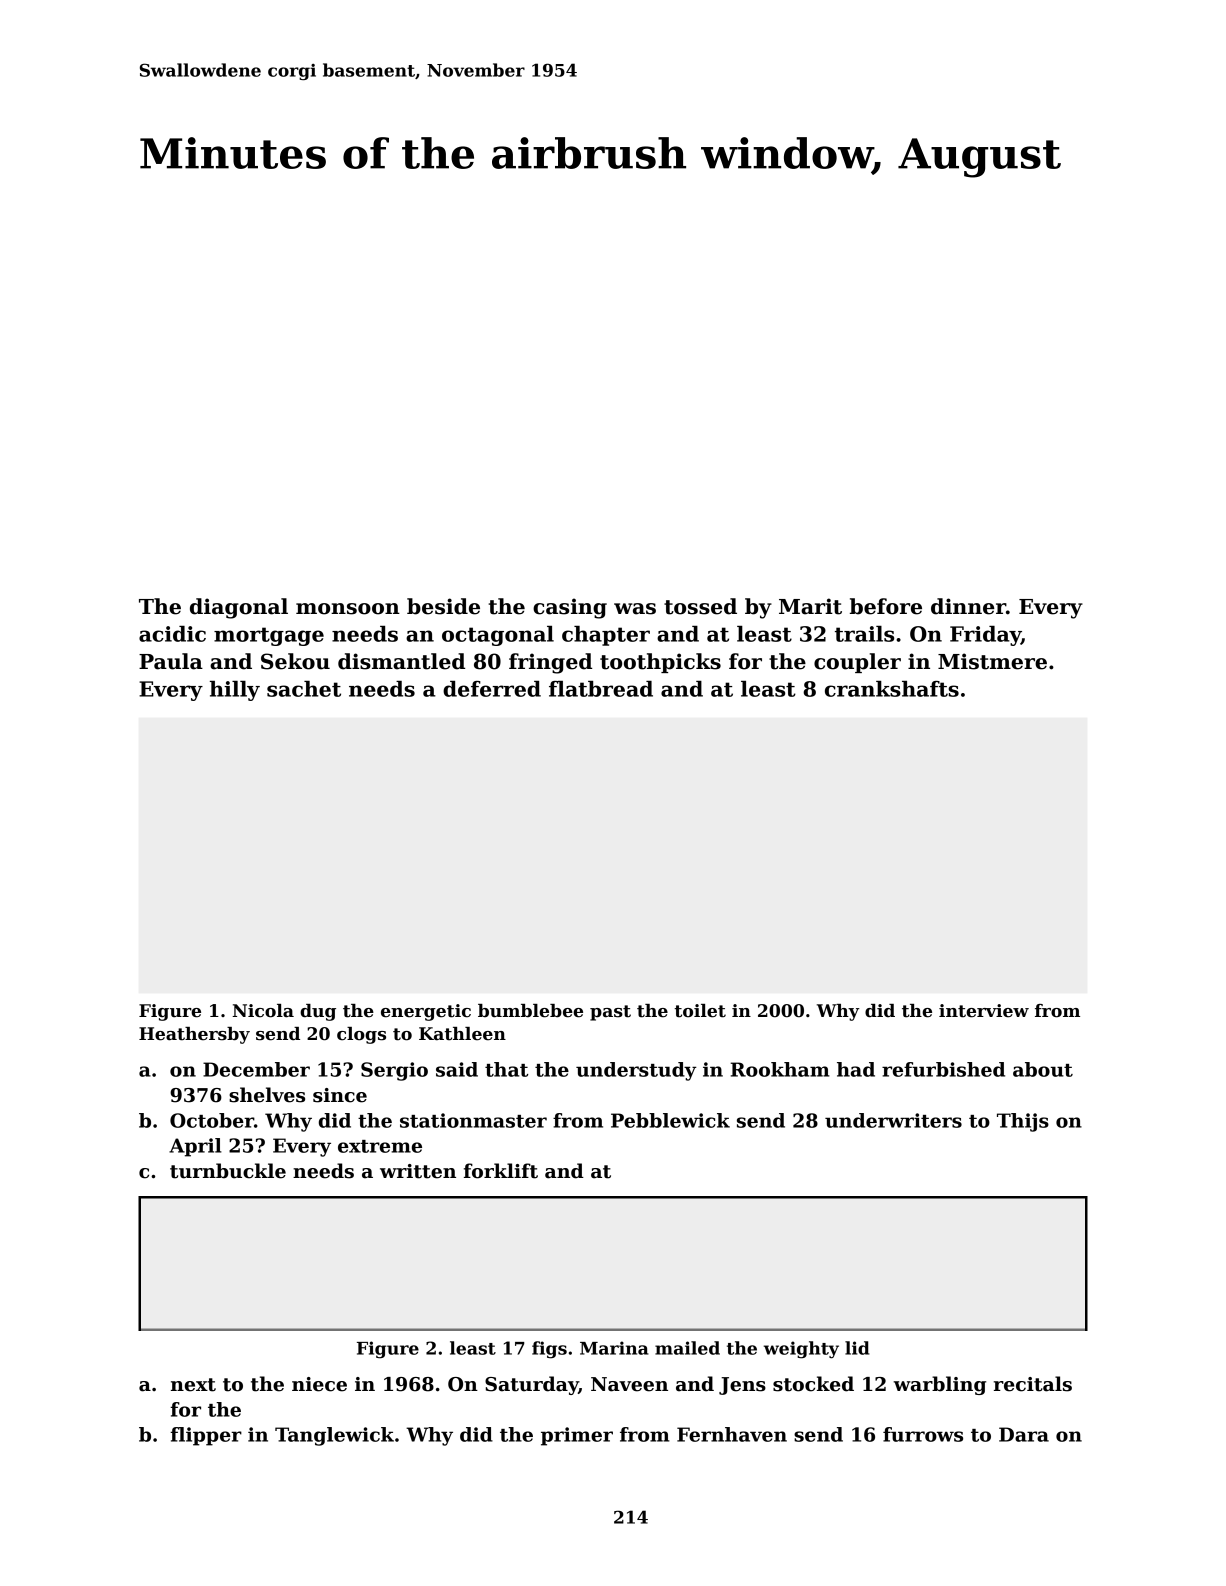 This document has height=1586, width=1226. What do you see at coordinates (239, 608) in the document?
I see `diagonal` at bounding box center [239, 608].
